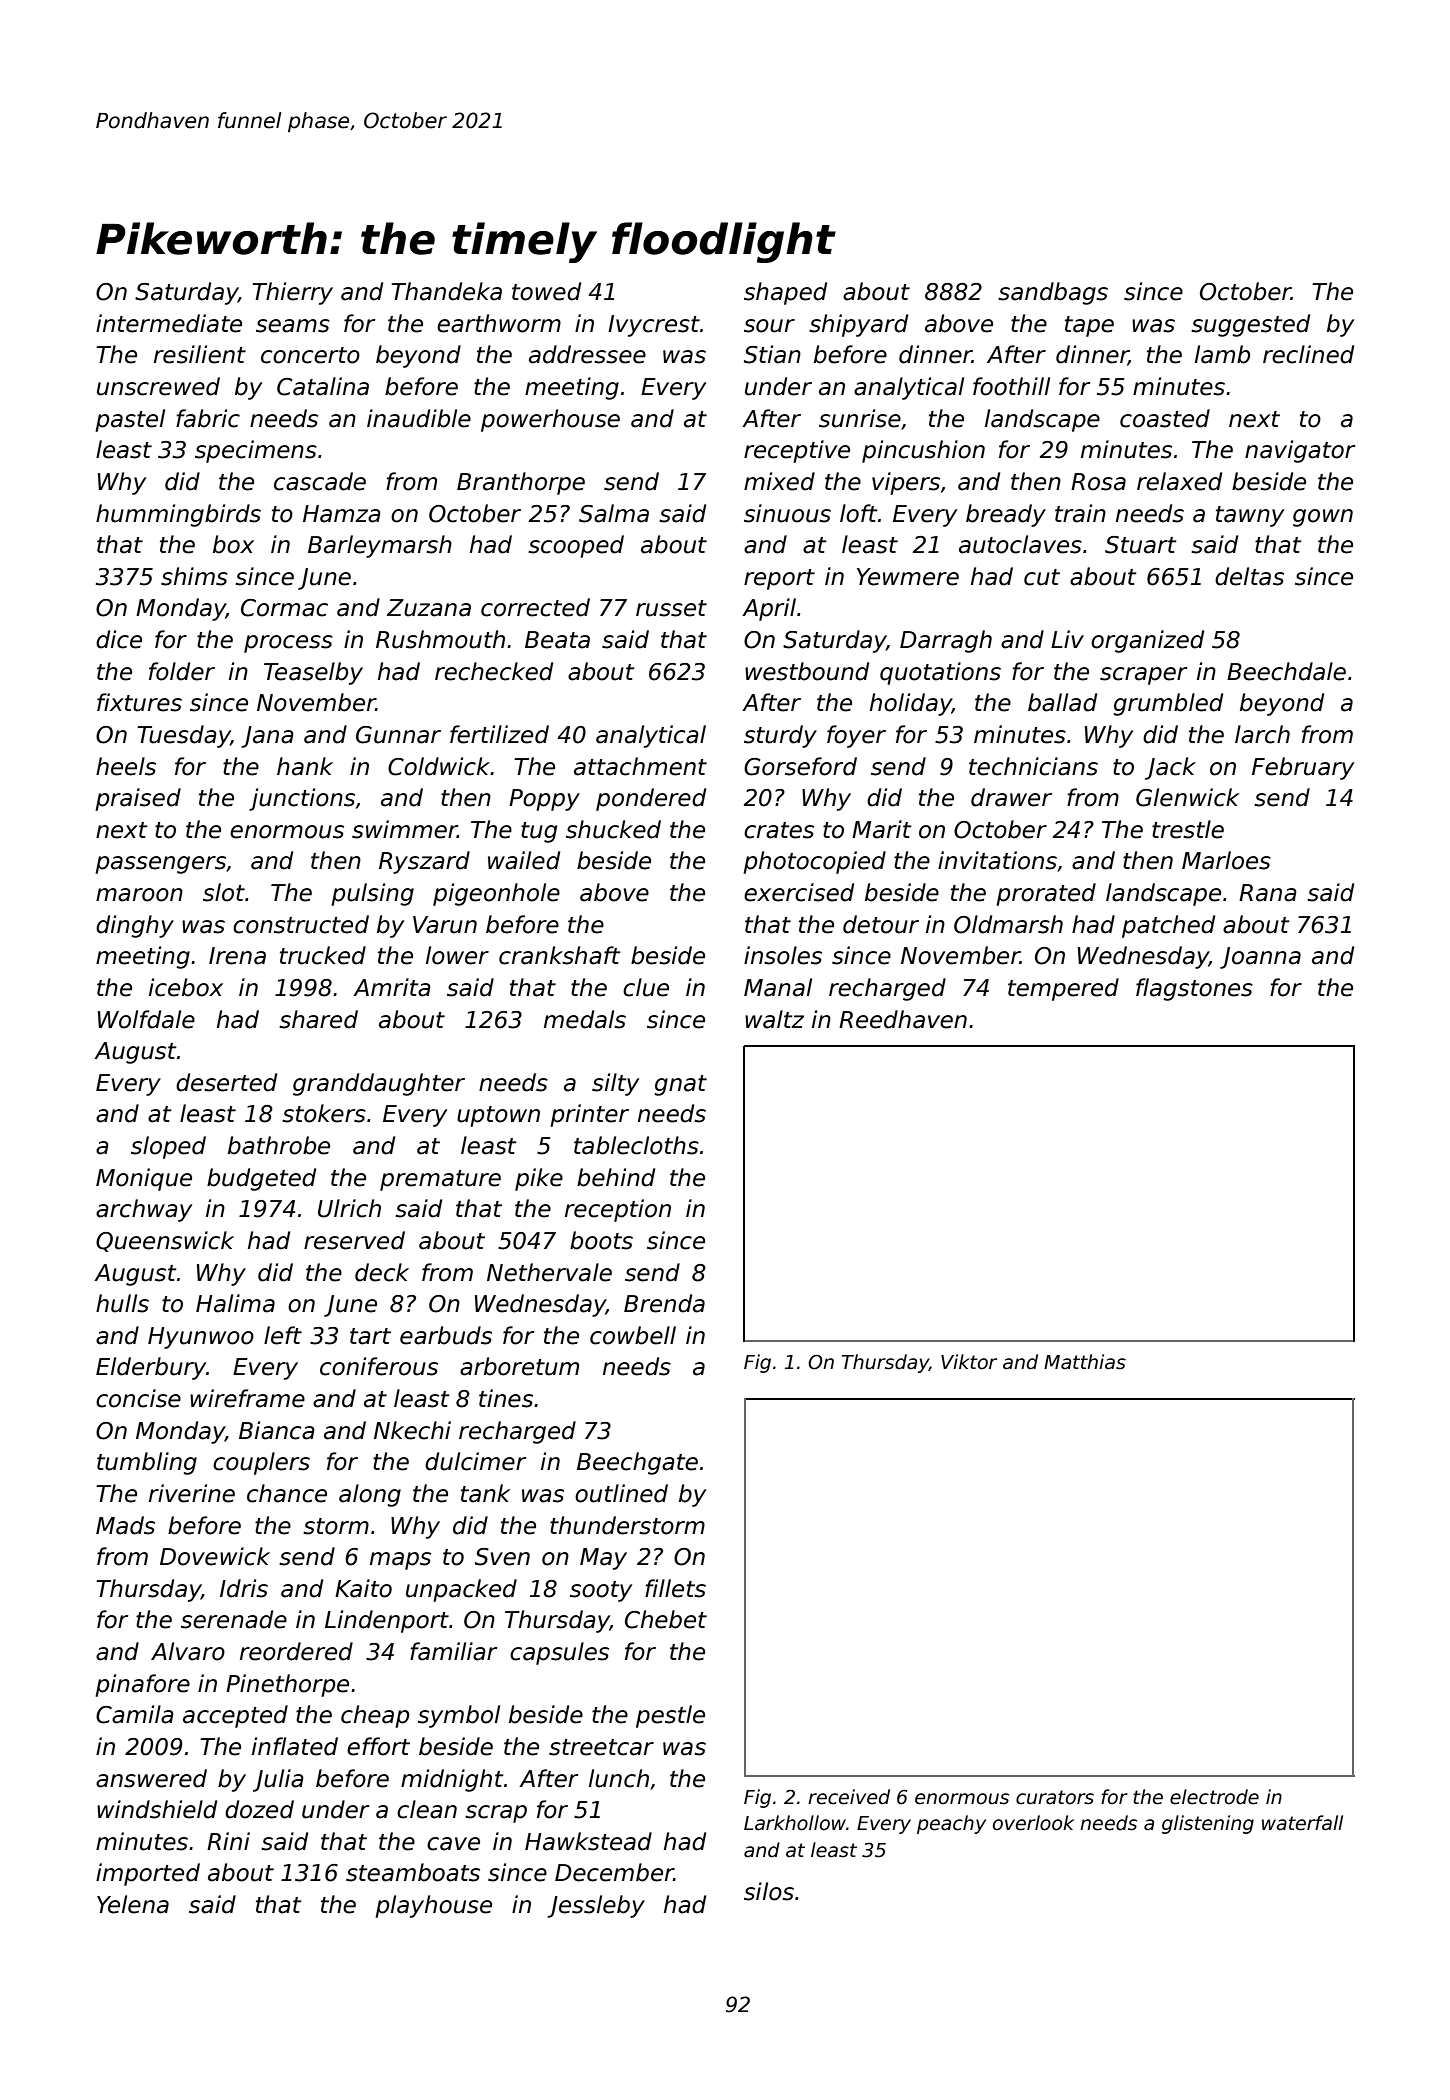  What do you see at coordinates (169, 323) in the document?
I see `intermediate` at bounding box center [169, 323].
